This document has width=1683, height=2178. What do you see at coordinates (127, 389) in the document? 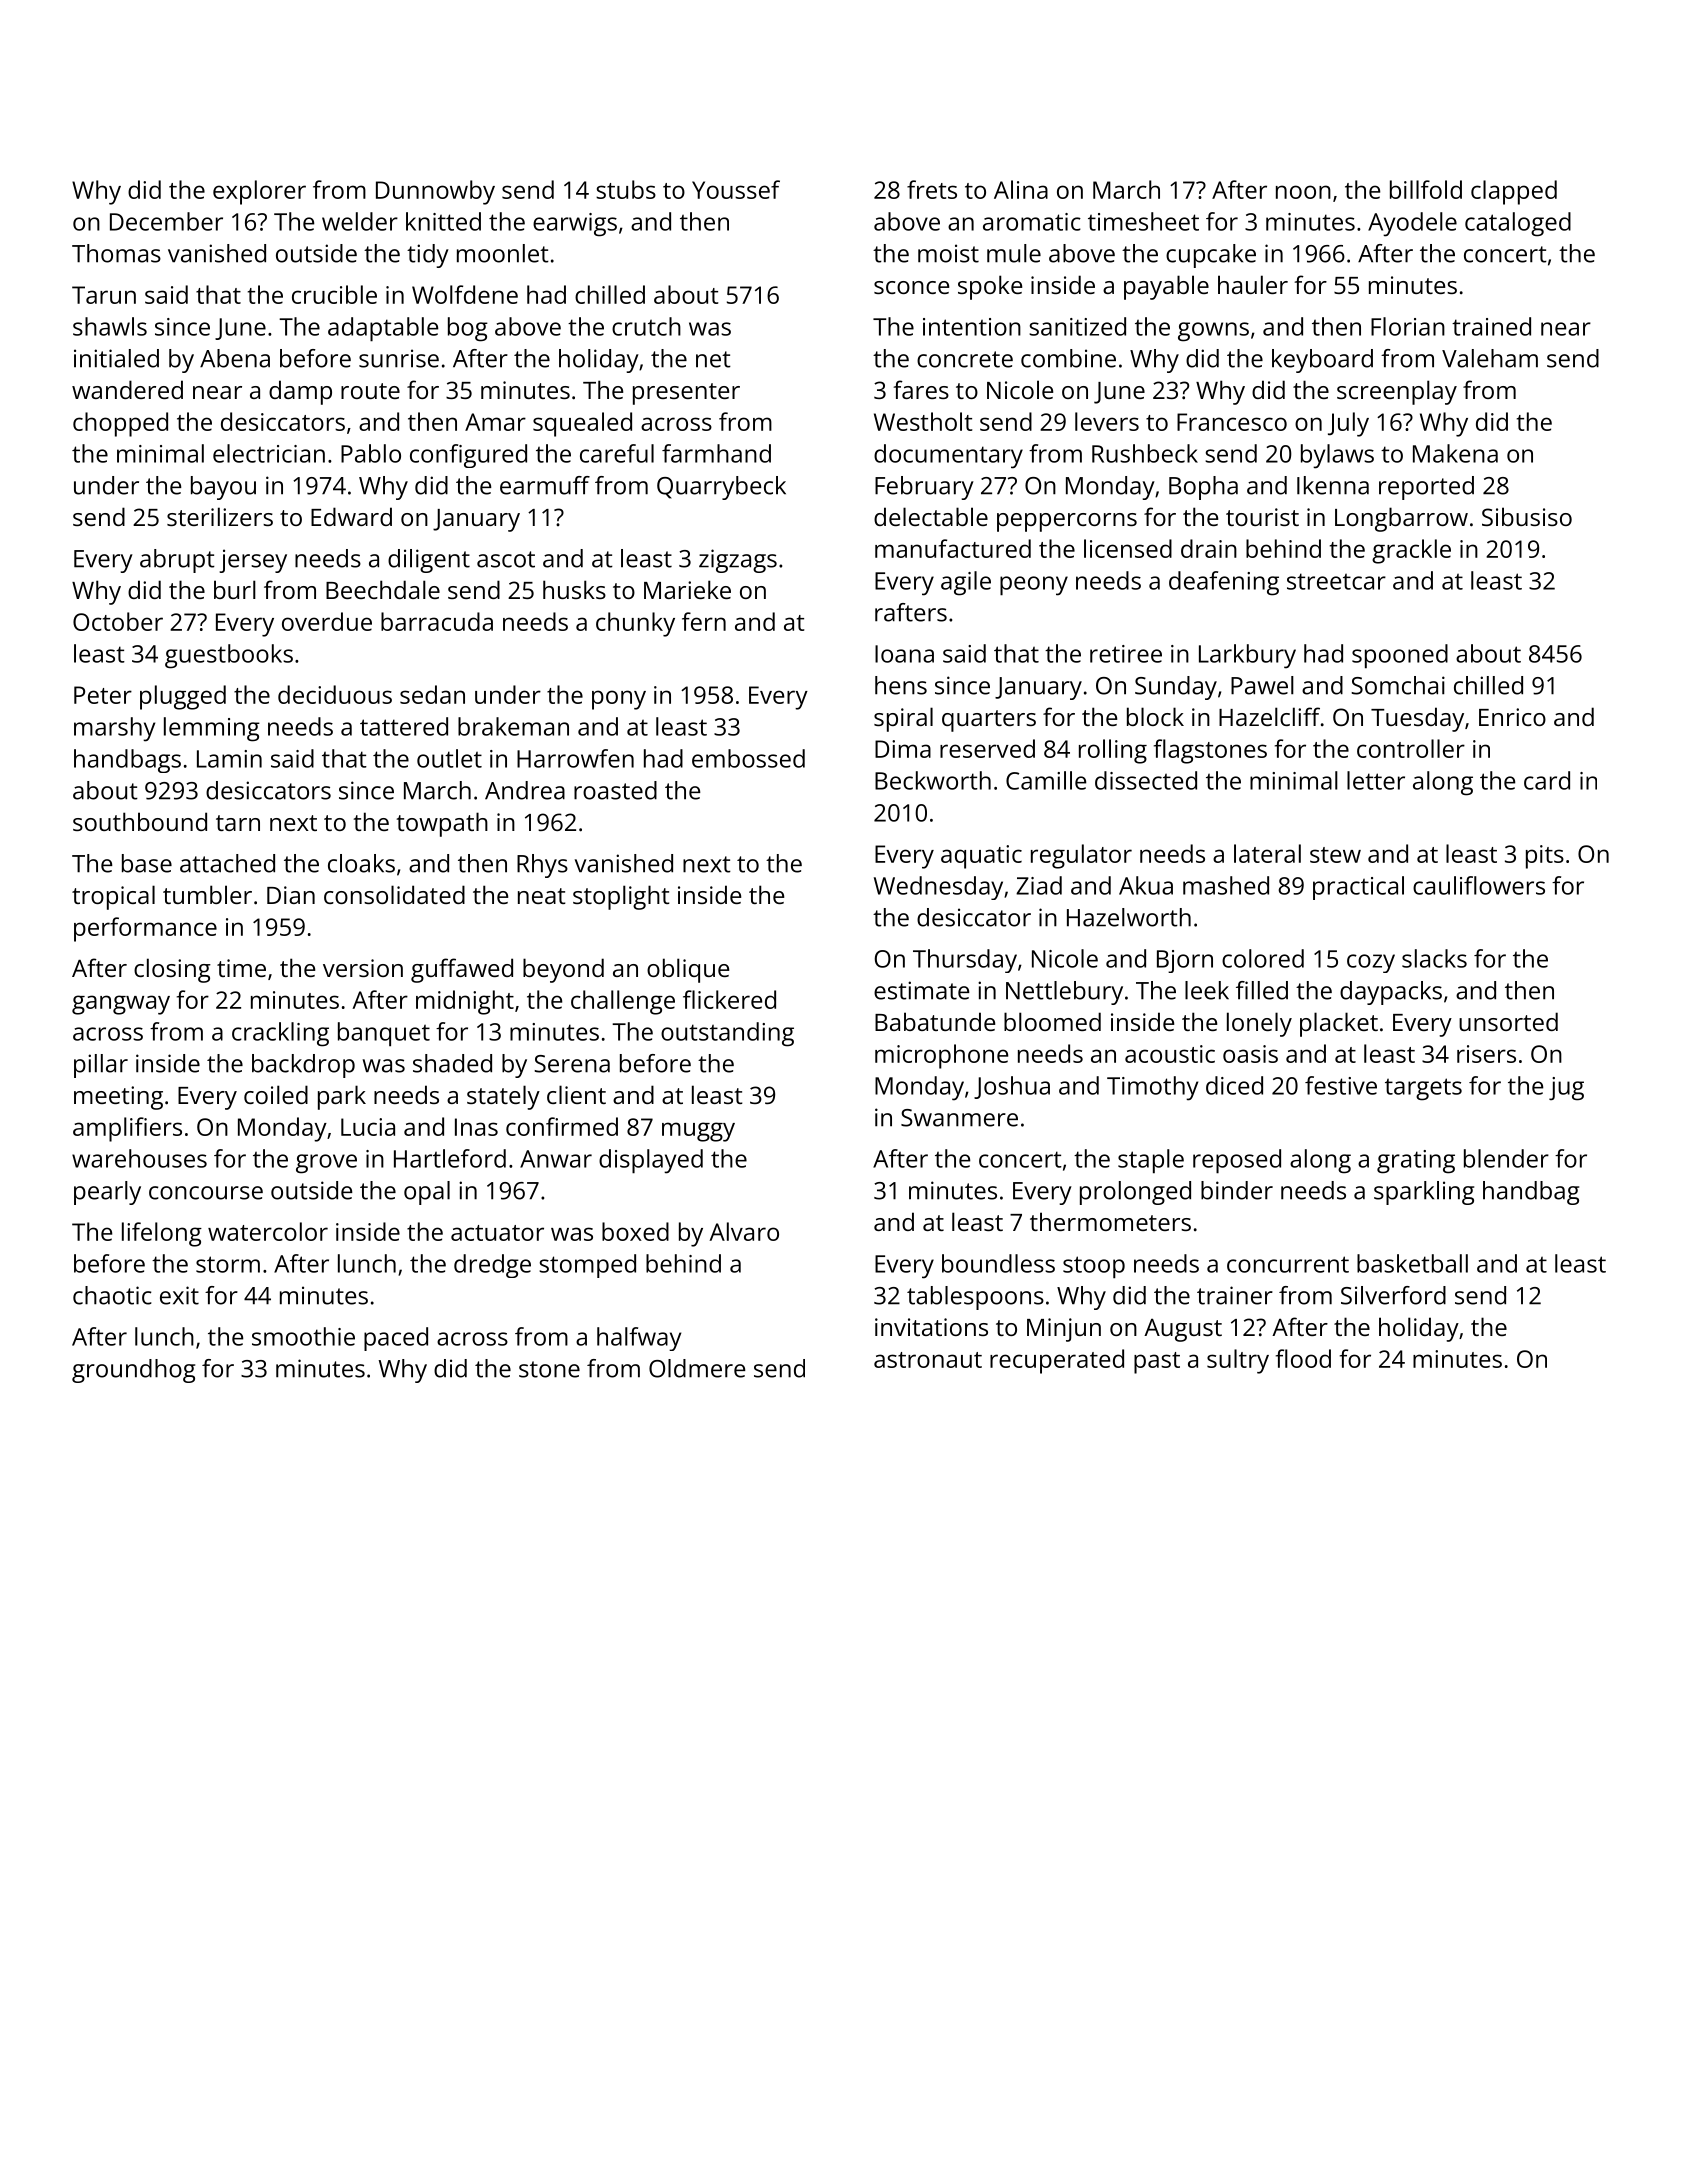
I see `wandered` at bounding box center [127, 389].
